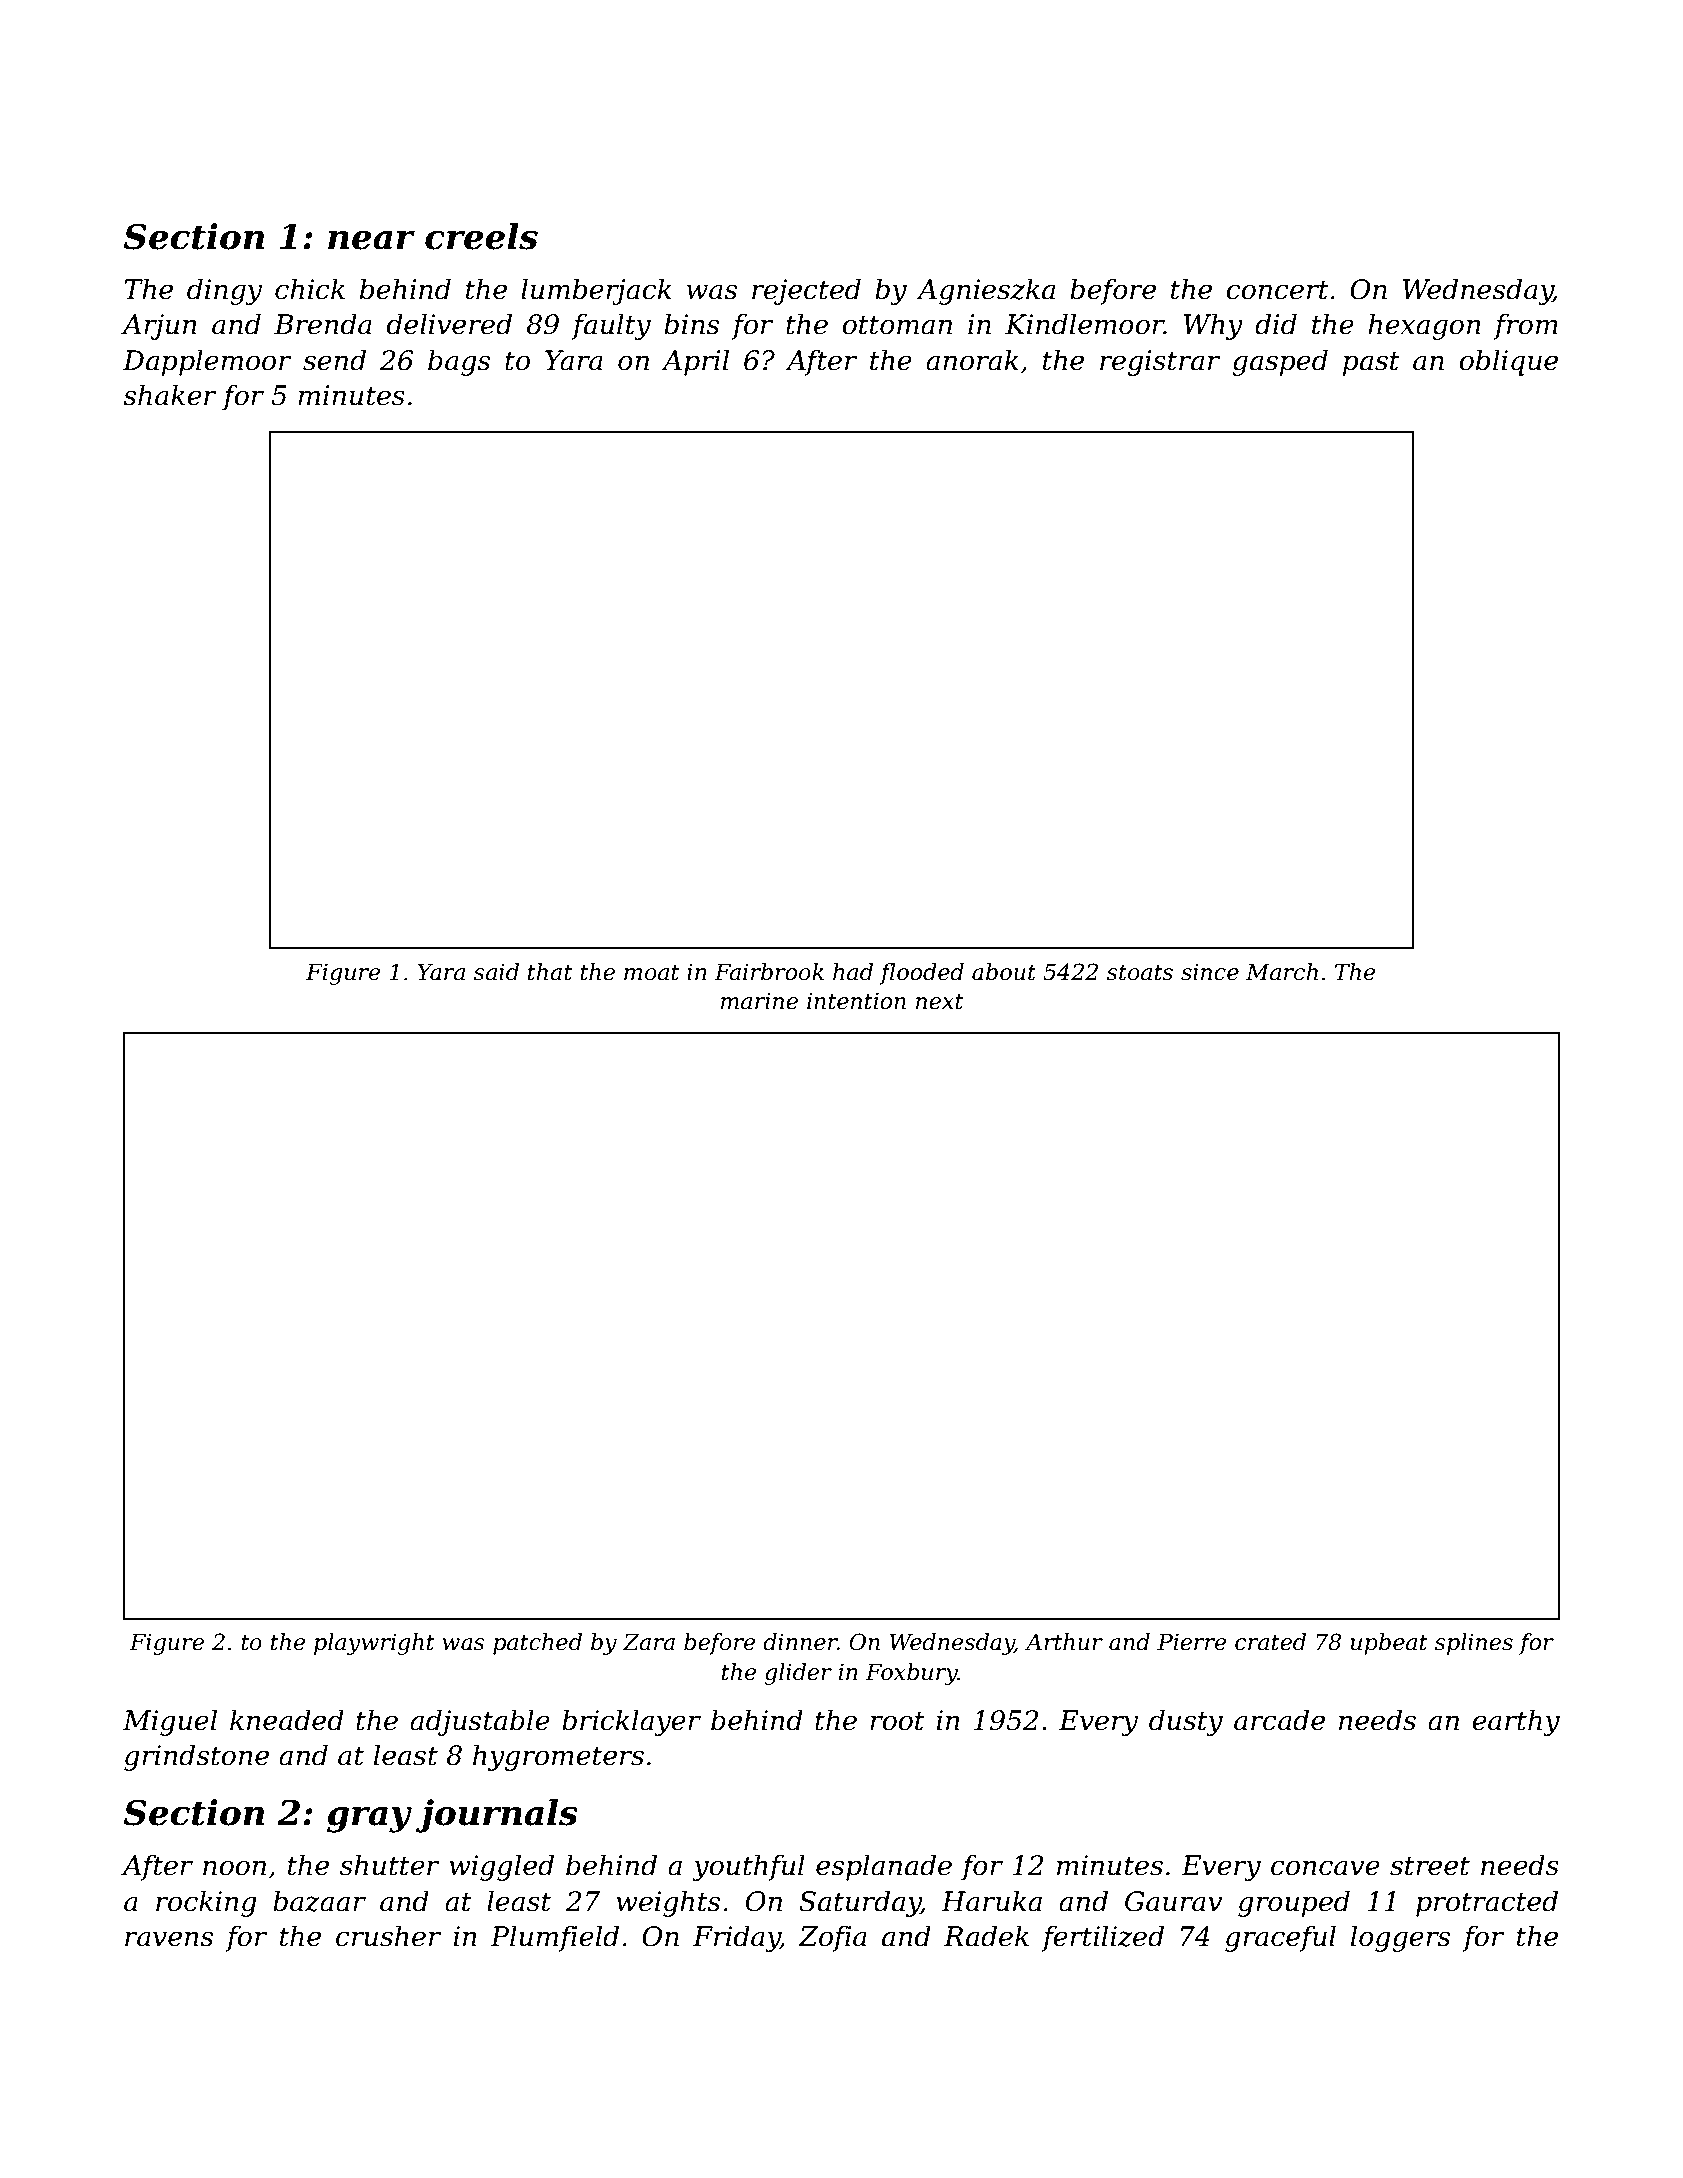  I want to click on moat, so click(651, 973).
